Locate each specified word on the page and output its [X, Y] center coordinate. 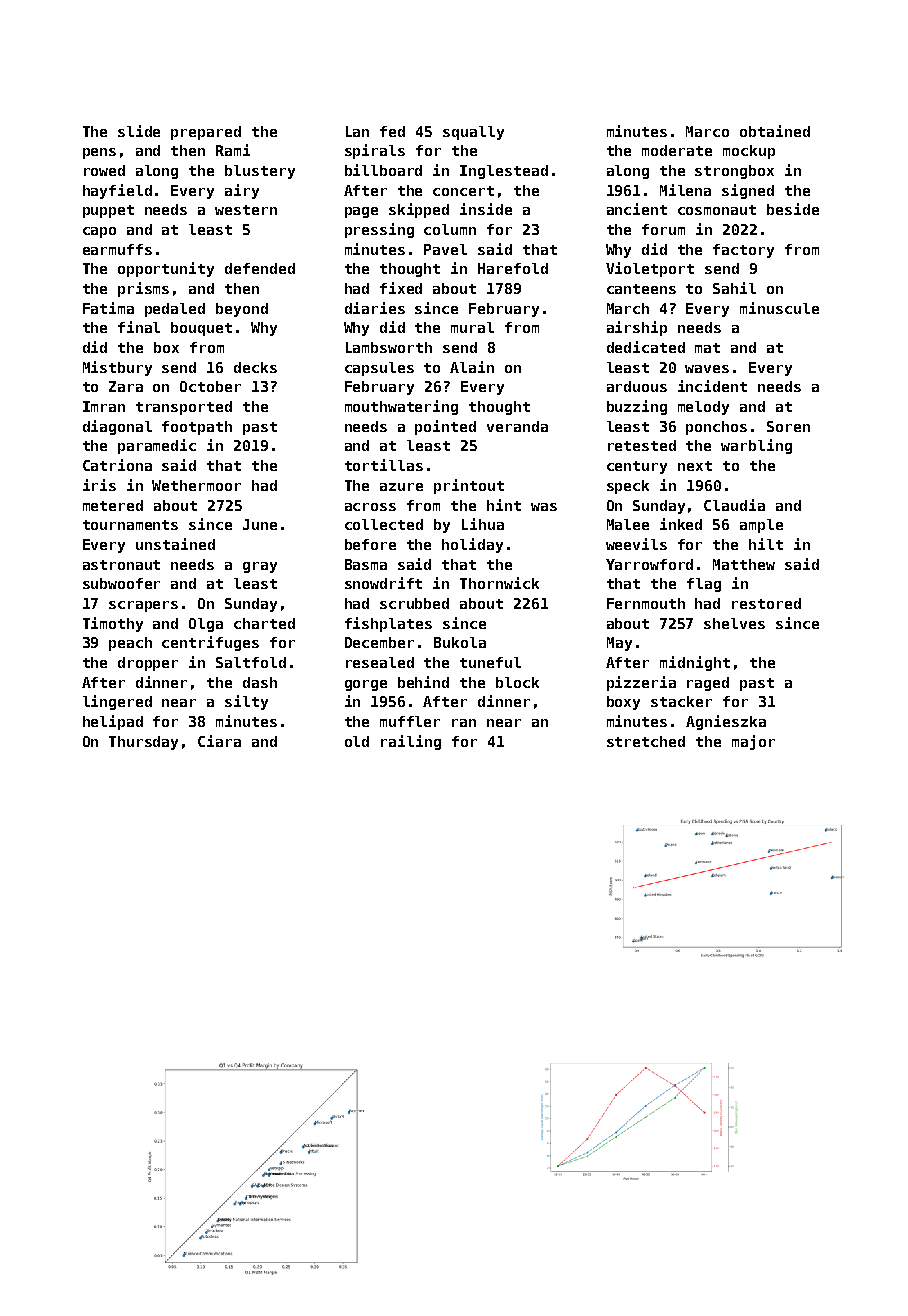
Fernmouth [646, 603]
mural [472, 327]
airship [637, 328]
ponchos [716, 428]
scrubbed [414, 603]
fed [392, 131]
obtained [775, 131]
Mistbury [117, 368]
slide [139, 131]
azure [401, 487]
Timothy [113, 624]
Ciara [219, 741]
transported [184, 408]
